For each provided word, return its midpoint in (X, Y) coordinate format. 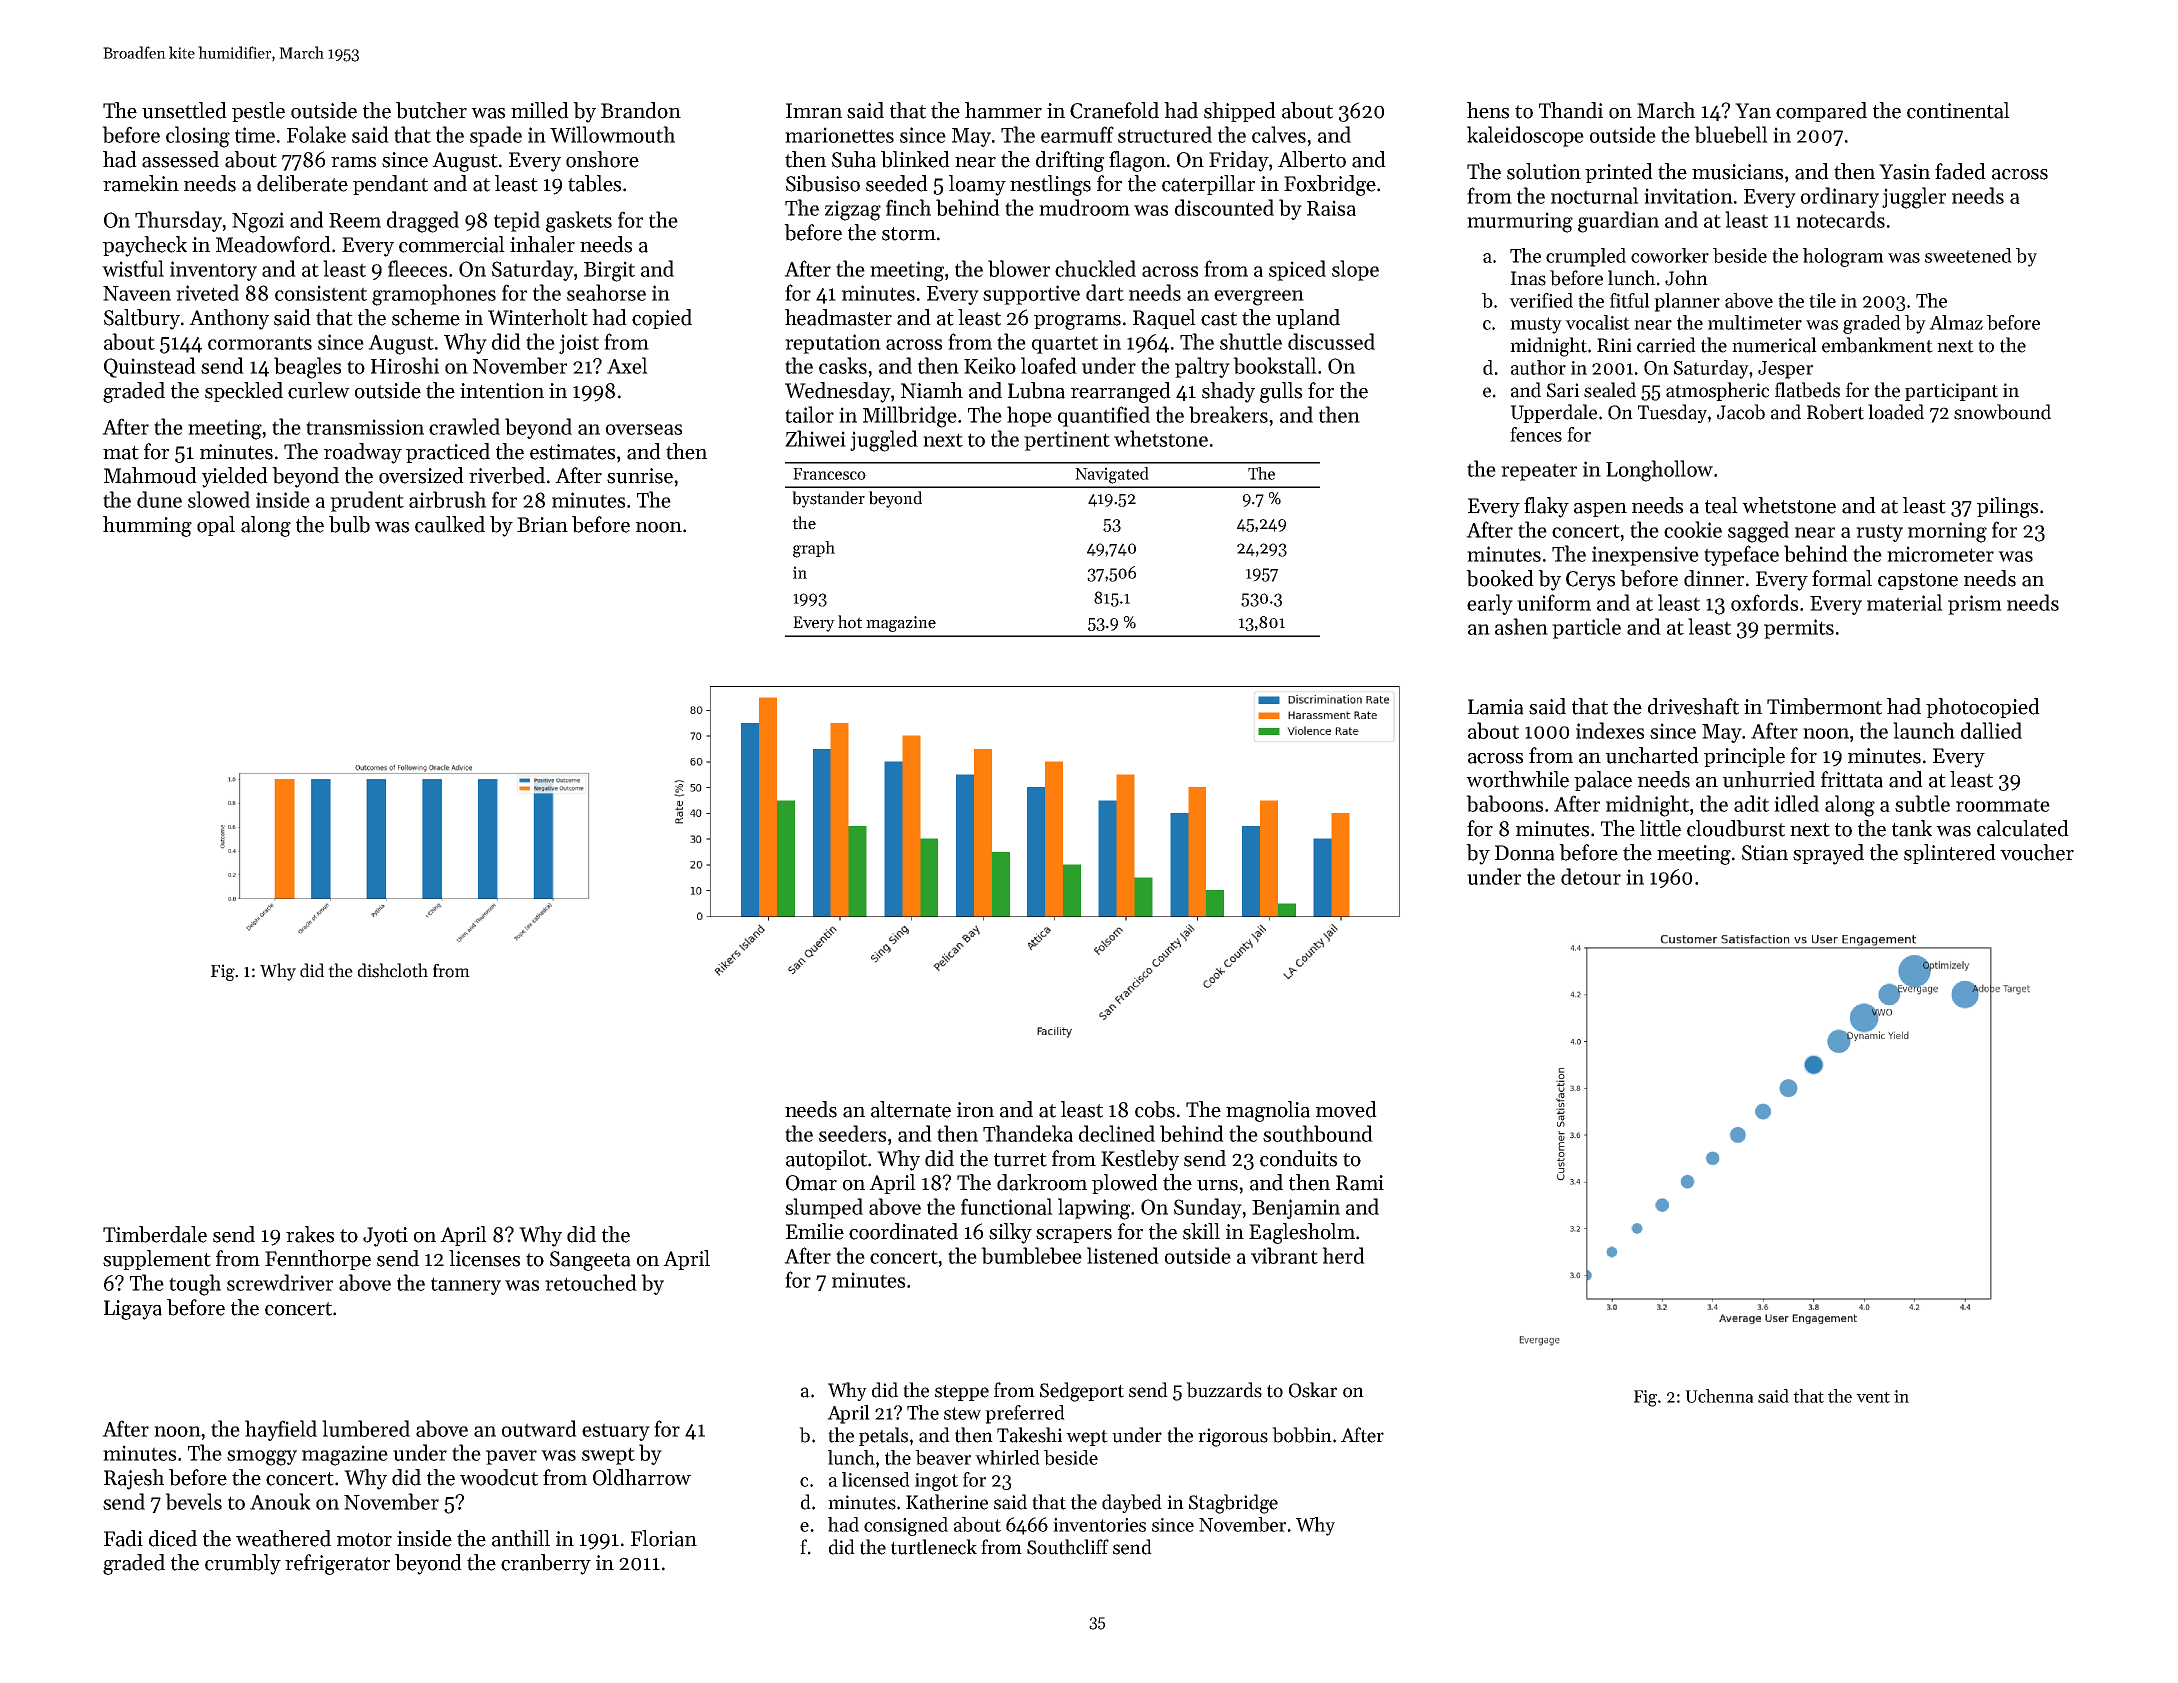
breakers (1228, 414)
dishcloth (393, 970)
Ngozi (258, 222)
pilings (2007, 507)
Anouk (280, 1501)
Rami (1360, 1183)
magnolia (1268, 1111)
